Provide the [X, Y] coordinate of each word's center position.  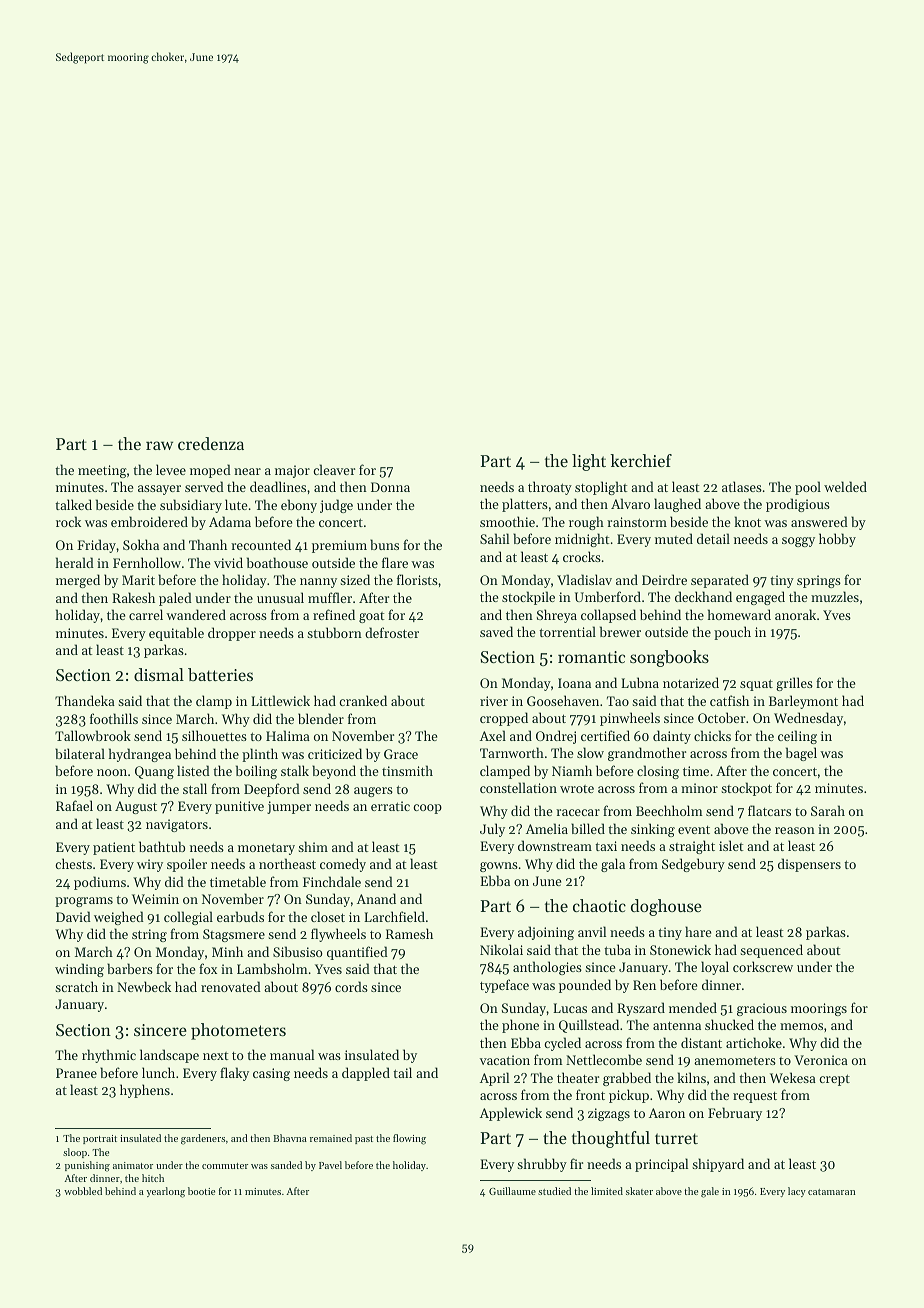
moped [210, 471]
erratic [390, 806]
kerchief [641, 460]
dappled [366, 1074]
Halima [288, 735]
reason [795, 830]
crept [834, 1080]
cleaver [334, 469]
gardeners [203, 1139]
